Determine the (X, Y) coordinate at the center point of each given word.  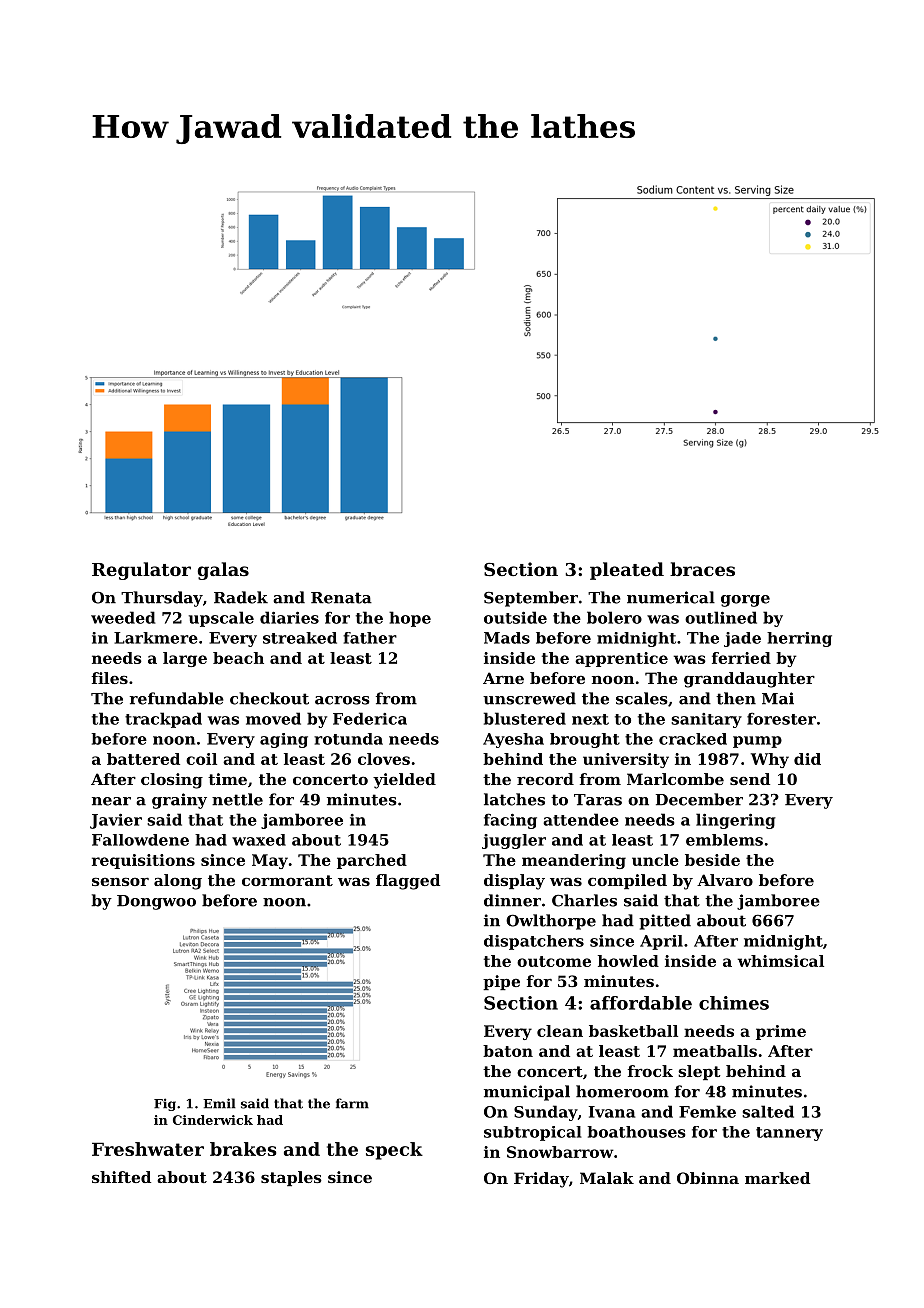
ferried (741, 658)
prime (781, 1032)
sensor (120, 881)
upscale (221, 619)
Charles (584, 900)
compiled (627, 881)
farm (352, 1103)
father (370, 638)
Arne (503, 678)
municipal (527, 1093)
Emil (219, 1103)
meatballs (715, 1051)
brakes (243, 1149)
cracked (693, 739)
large (185, 659)
